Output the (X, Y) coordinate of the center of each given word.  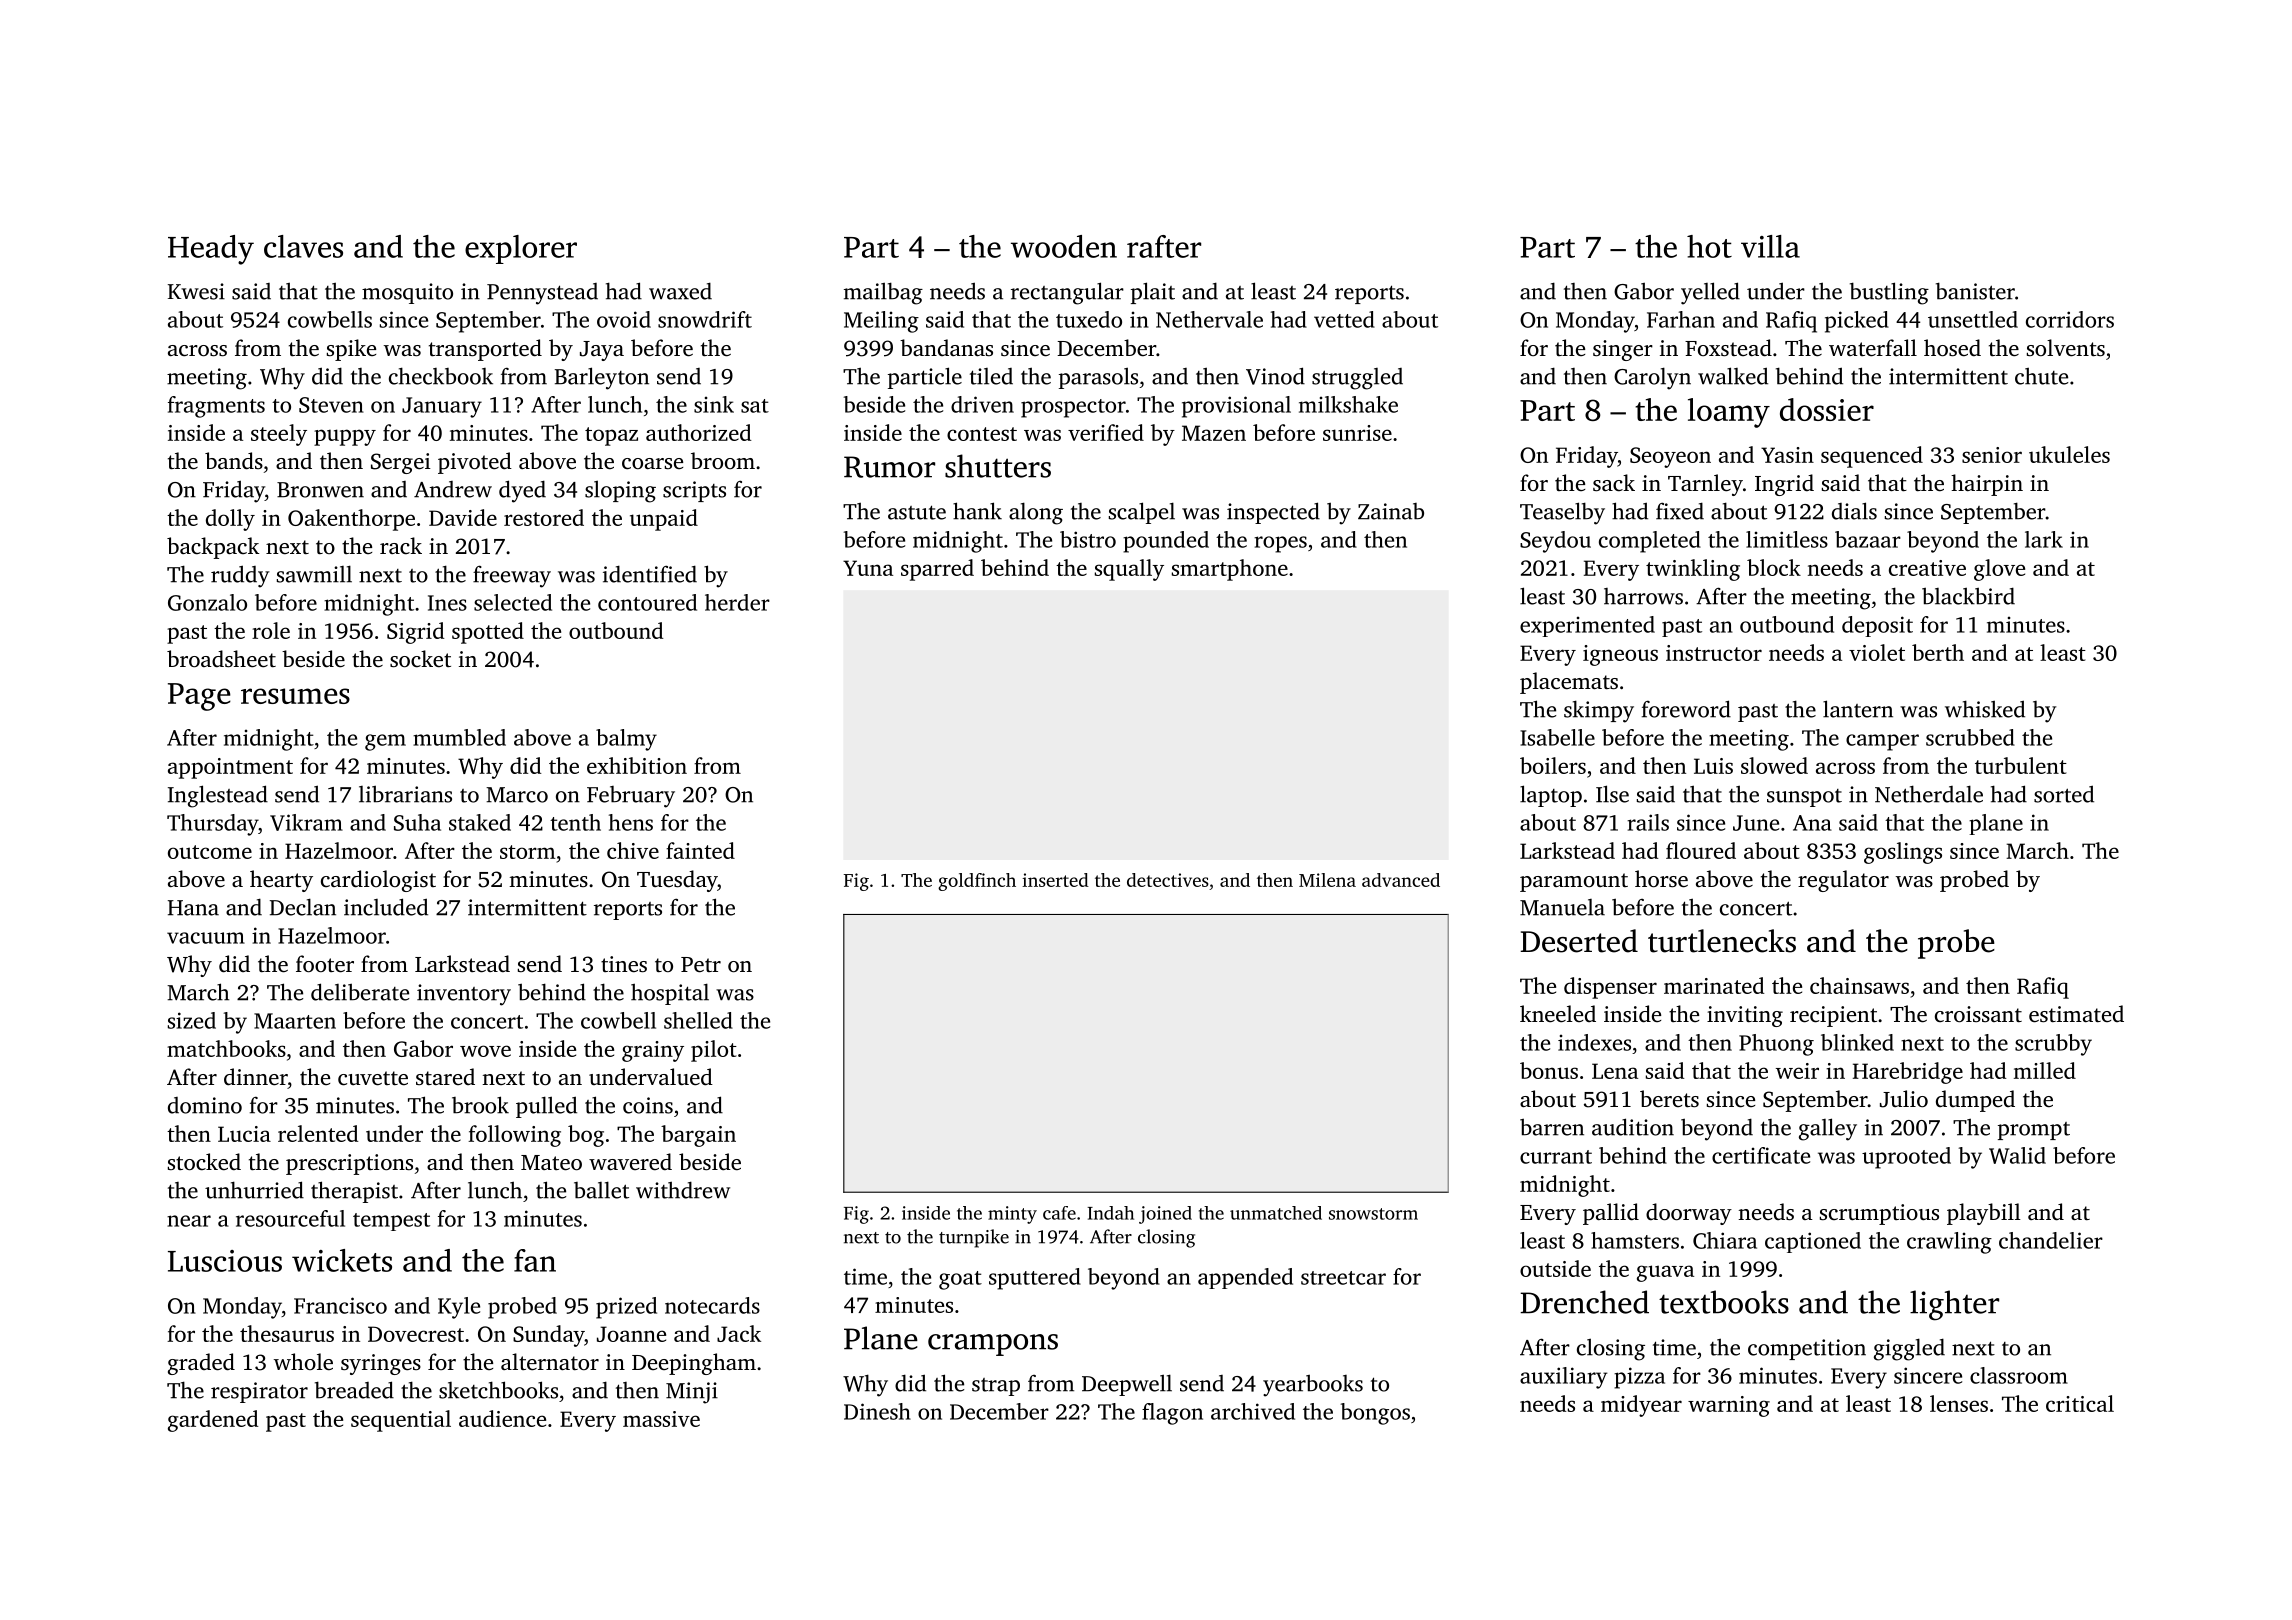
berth (1938, 652)
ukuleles (2069, 454)
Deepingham (694, 1364)
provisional (1236, 407)
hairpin (1987, 485)
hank (977, 511)
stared (445, 1076)
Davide (463, 517)
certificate (1761, 1155)
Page (199, 697)
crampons (993, 1345)
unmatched (1276, 1213)
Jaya (602, 351)
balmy (626, 740)
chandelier (2051, 1240)
